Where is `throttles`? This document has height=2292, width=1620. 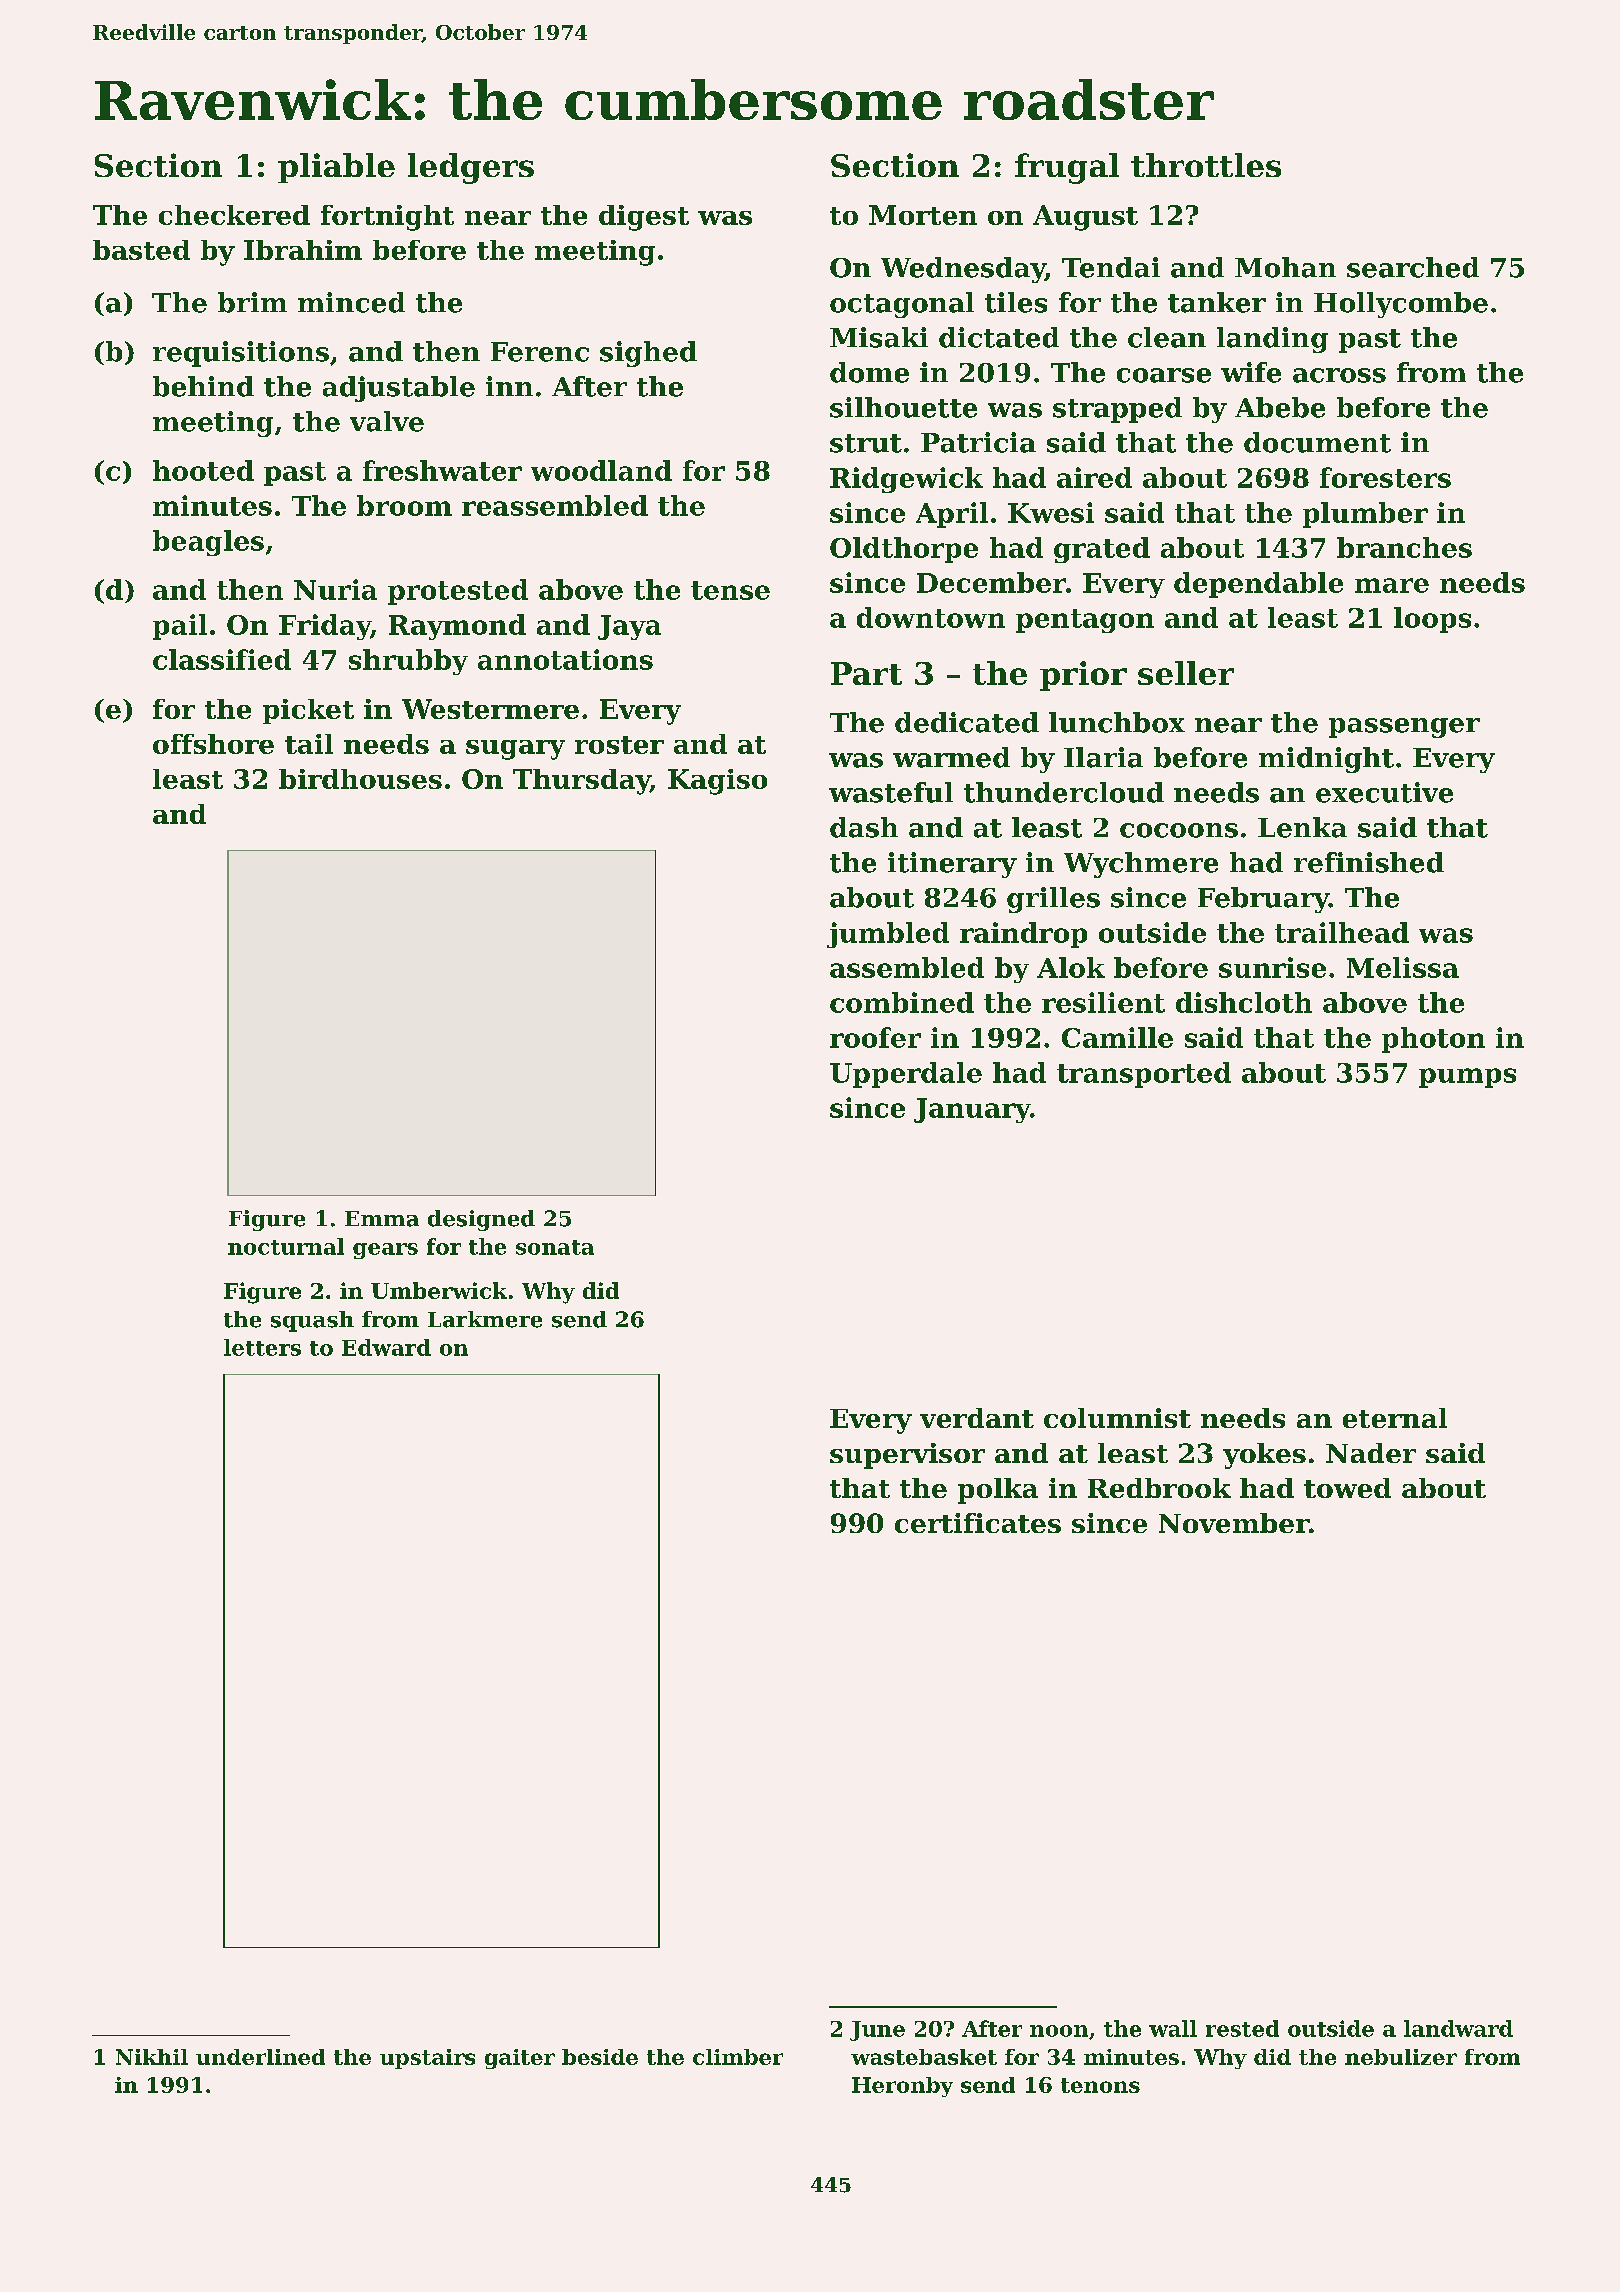
throttles is located at coordinates (1206, 165).
